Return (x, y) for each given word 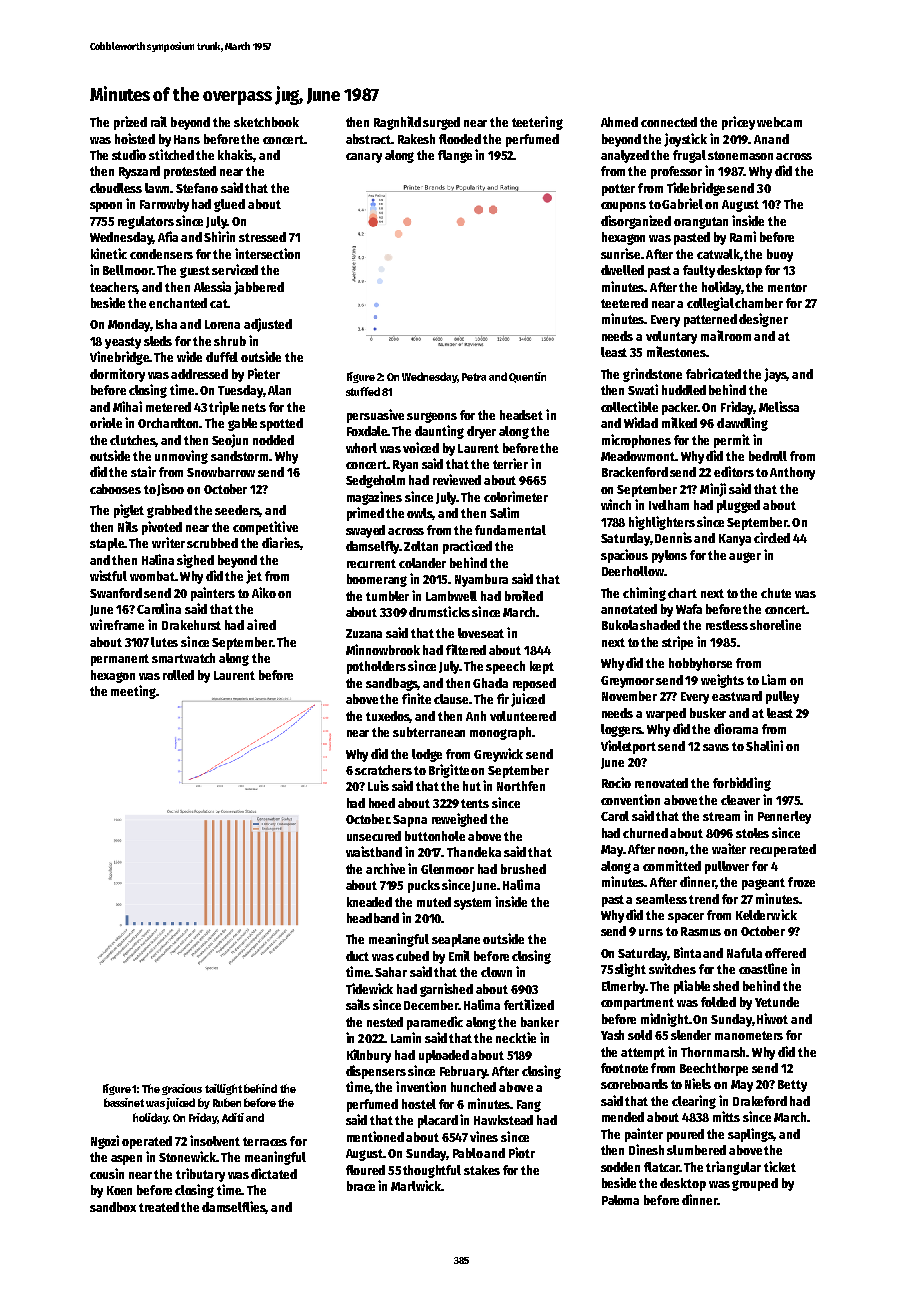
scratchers (383, 770)
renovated (661, 783)
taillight (223, 1089)
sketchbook (266, 122)
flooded (460, 139)
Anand (771, 139)
